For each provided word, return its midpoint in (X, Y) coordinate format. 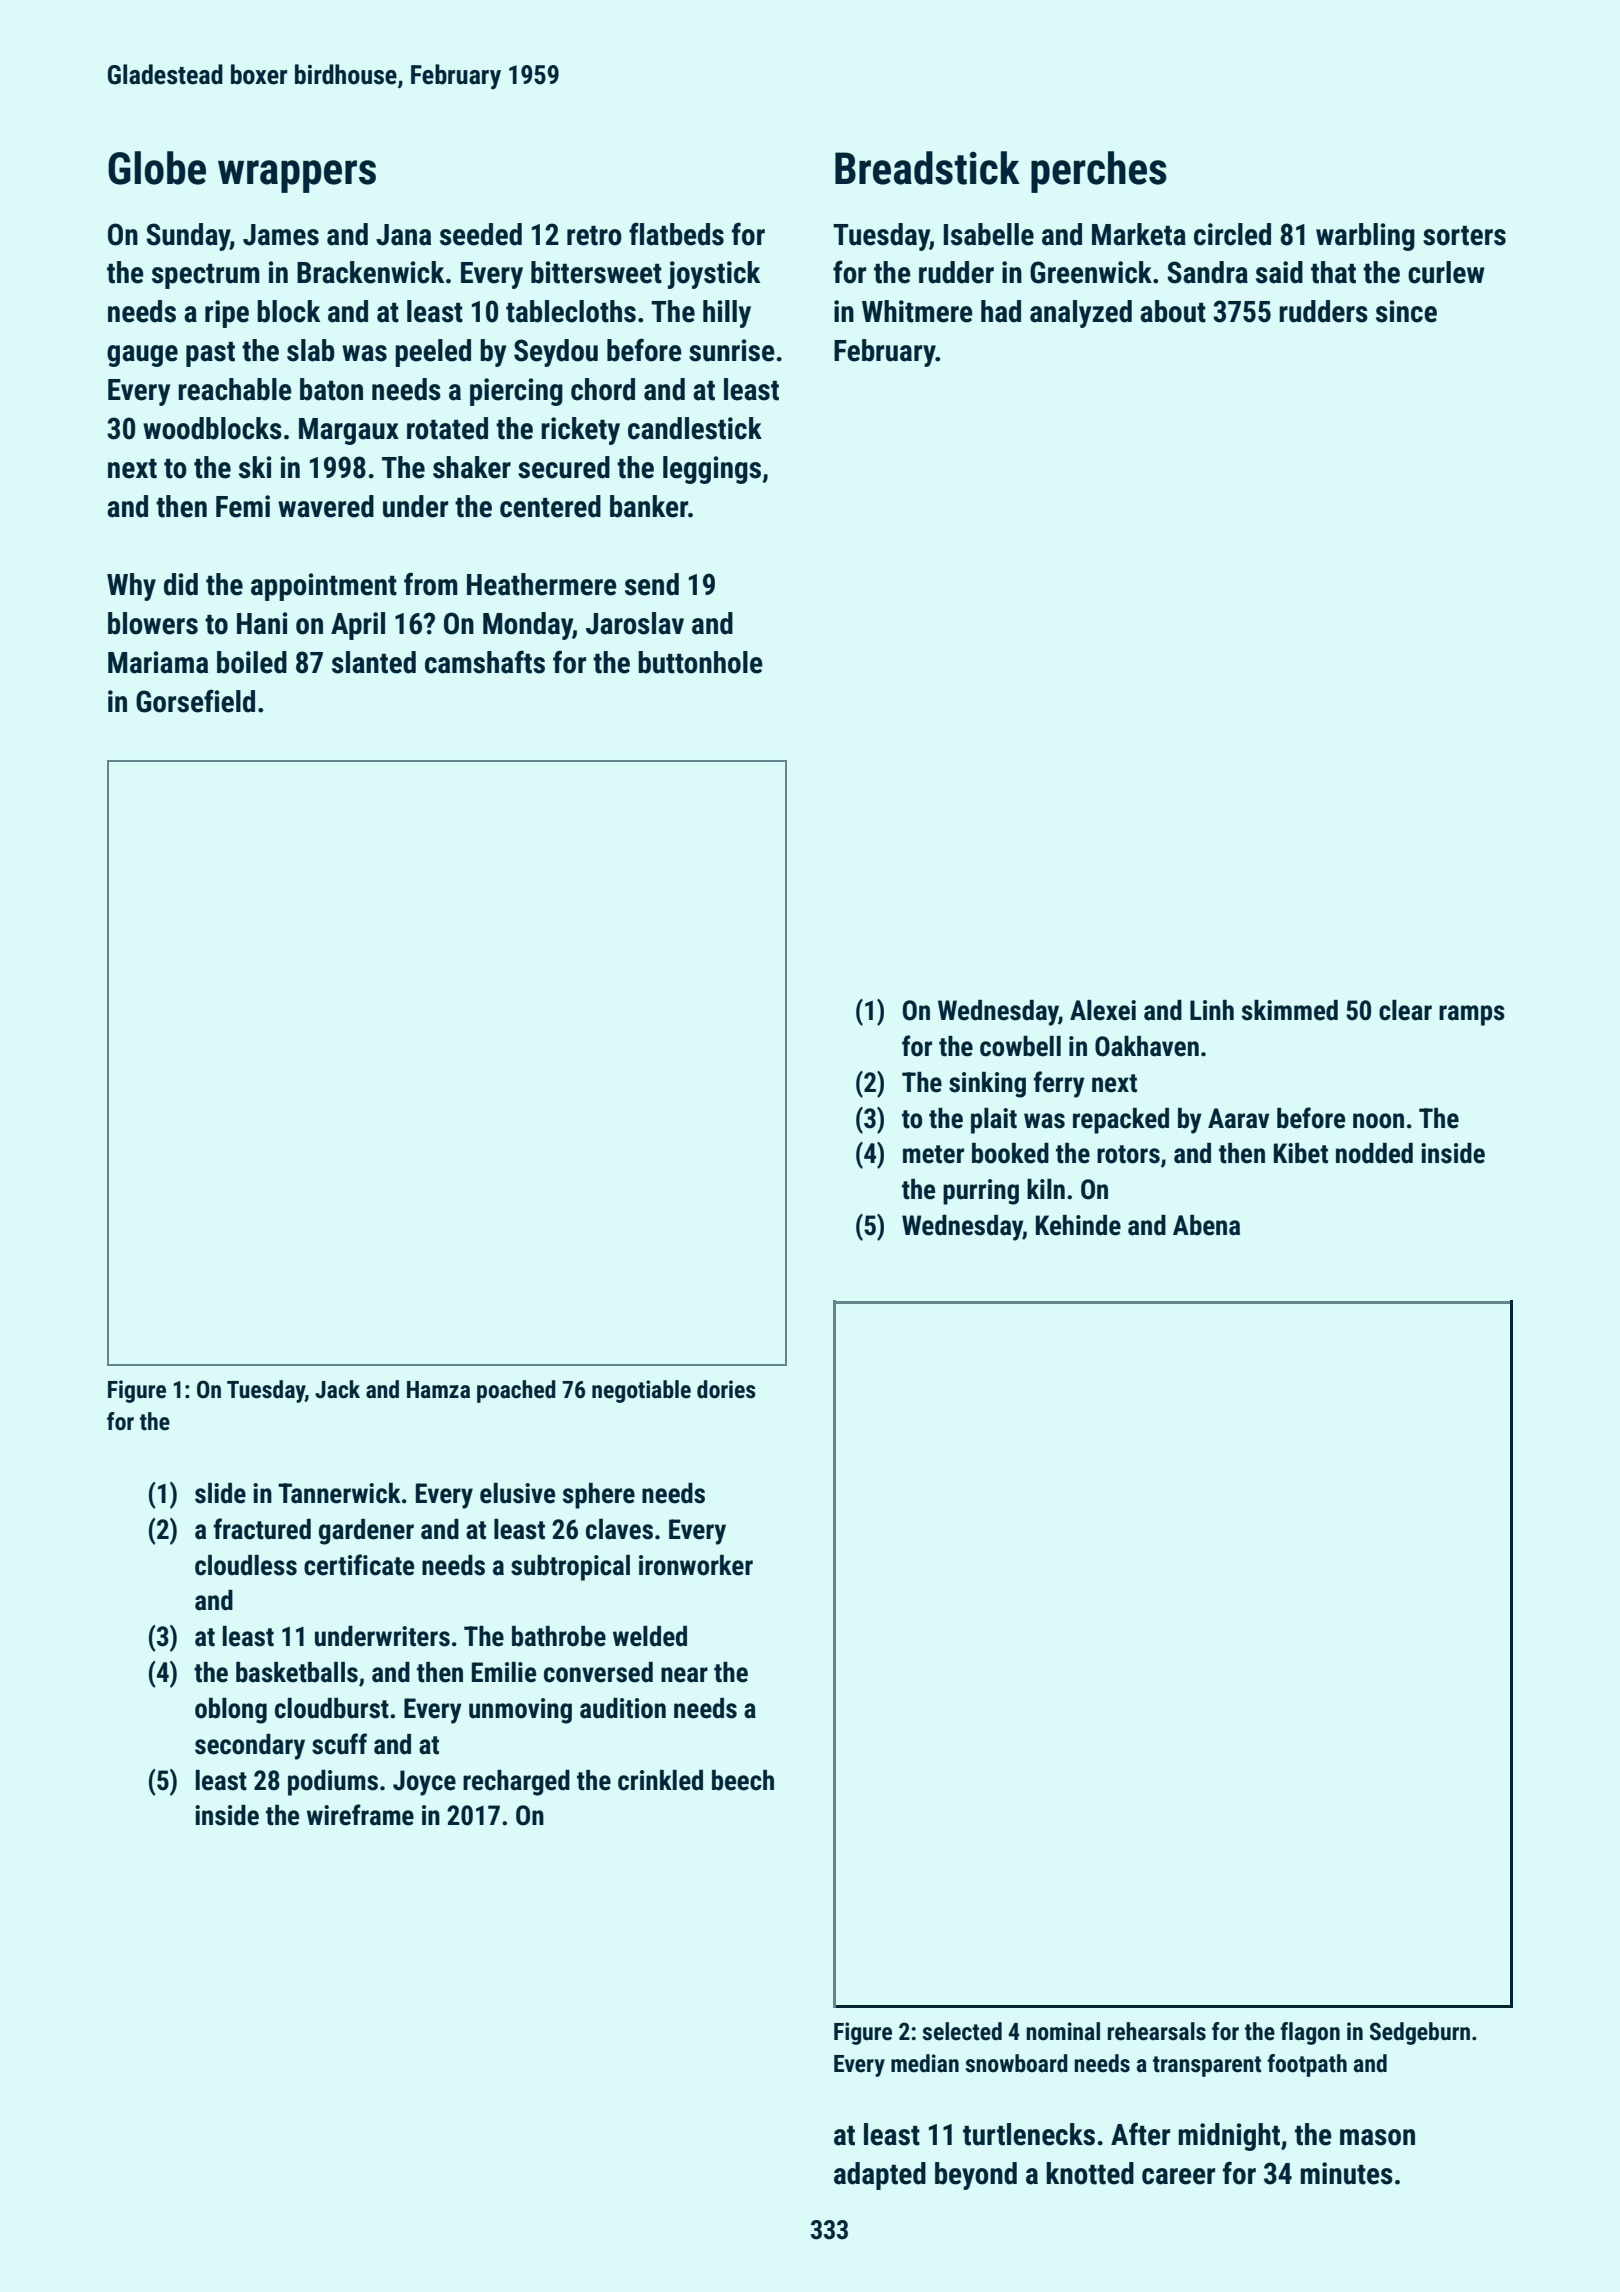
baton (331, 389)
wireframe (360, 1815)
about (1173, 311)
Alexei (1103, 1010)
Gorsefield (195, 701)
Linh (1212, 1010)
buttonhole (700, 662)
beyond (976, 2176)
